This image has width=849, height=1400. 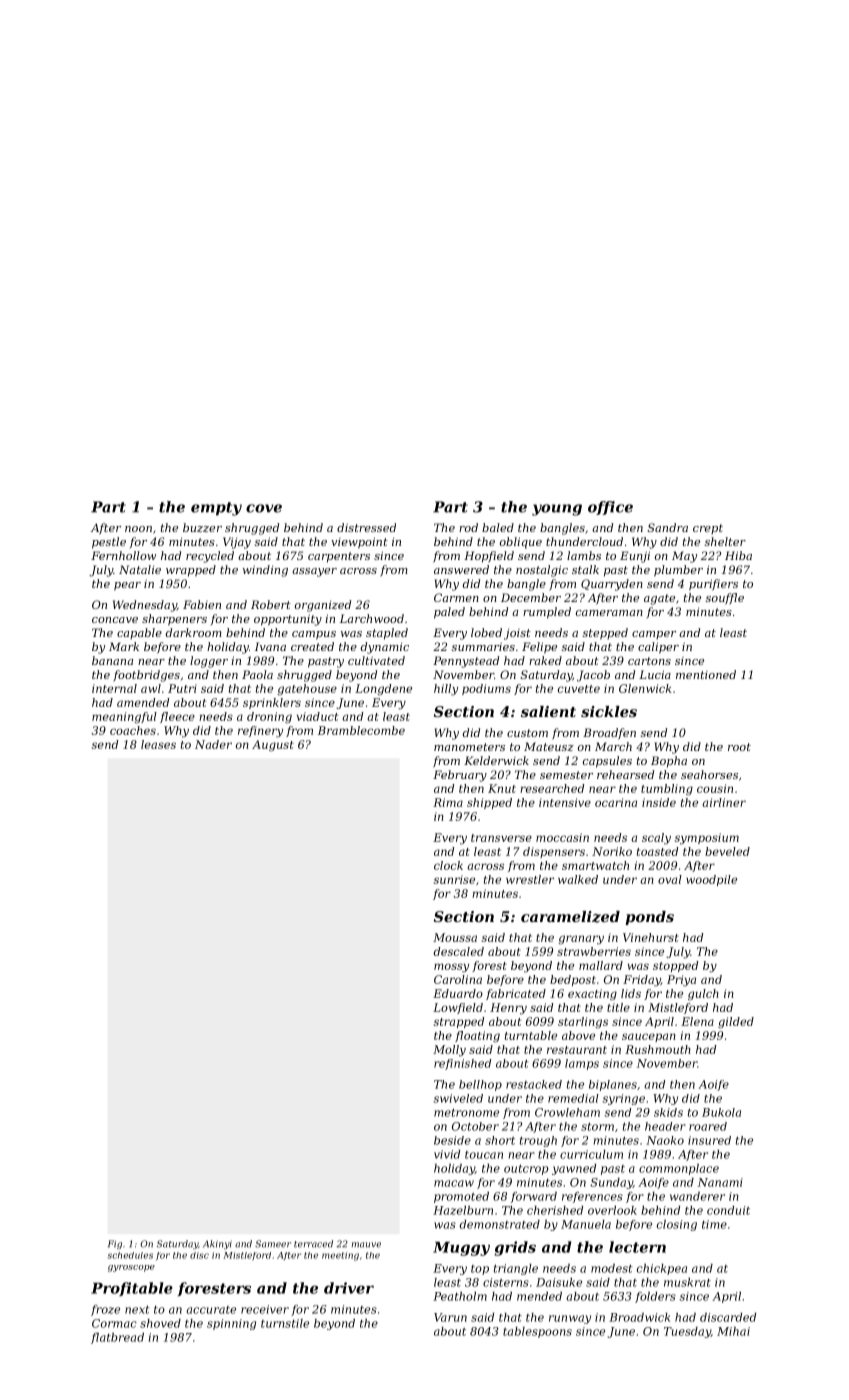 I want to click on Broadwick, so click(x=639, y=1317).
